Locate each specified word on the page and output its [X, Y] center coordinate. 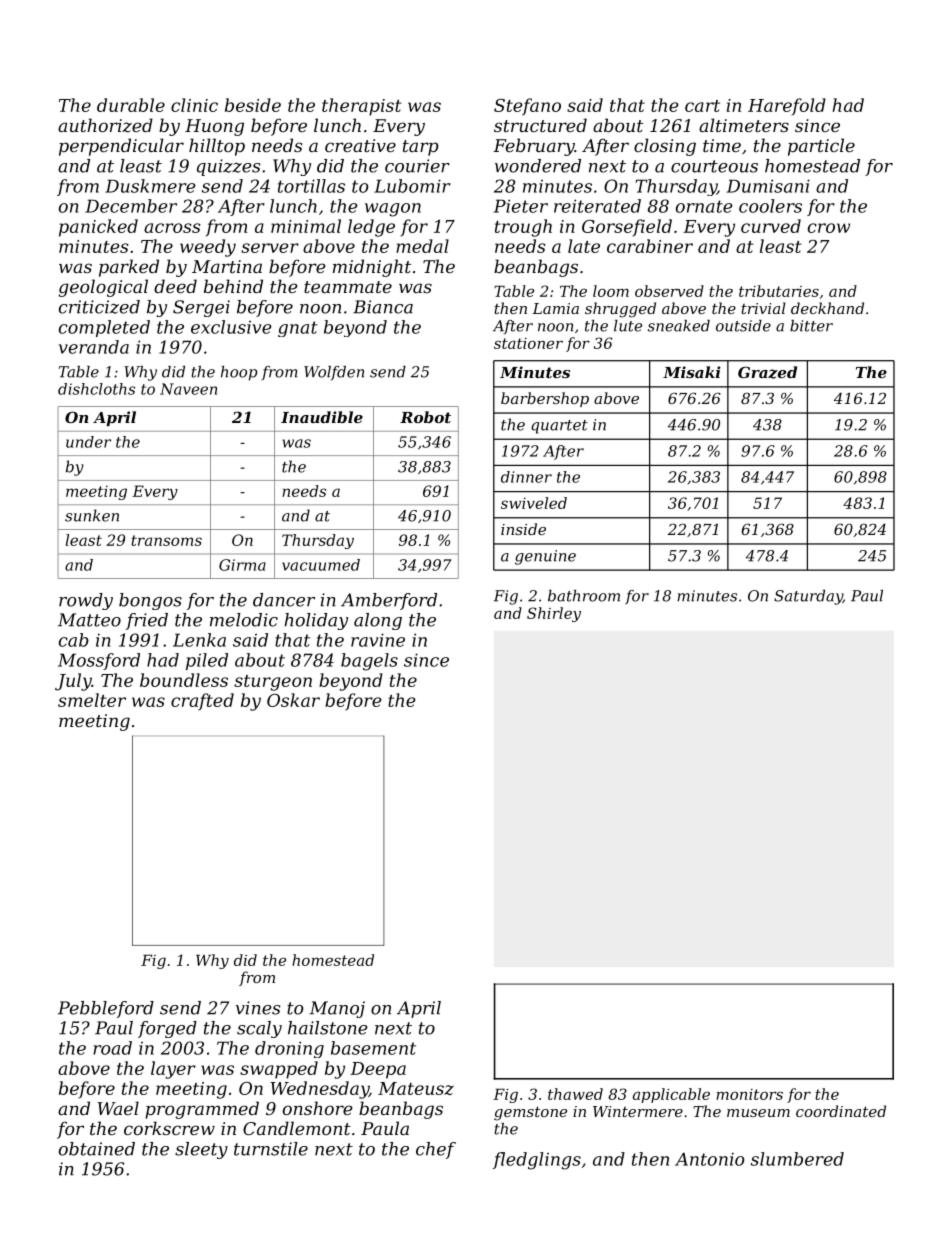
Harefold [787, 106]
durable [131, 105]
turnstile [271, 1149]
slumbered [797, 1159]
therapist [362, 107]
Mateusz [416, 1088]
